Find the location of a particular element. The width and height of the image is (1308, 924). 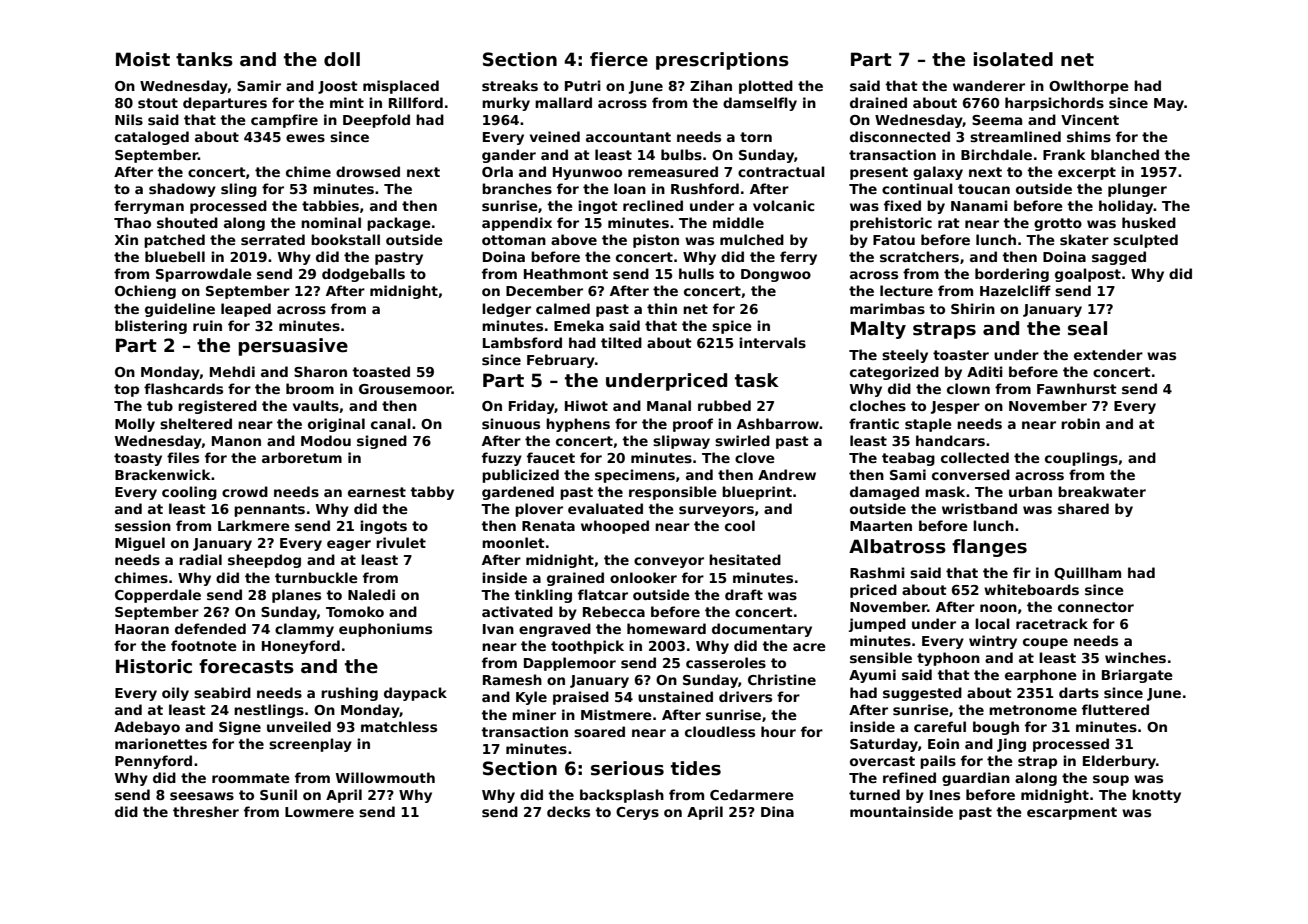

thresher is located at coordinates (206, 811).
